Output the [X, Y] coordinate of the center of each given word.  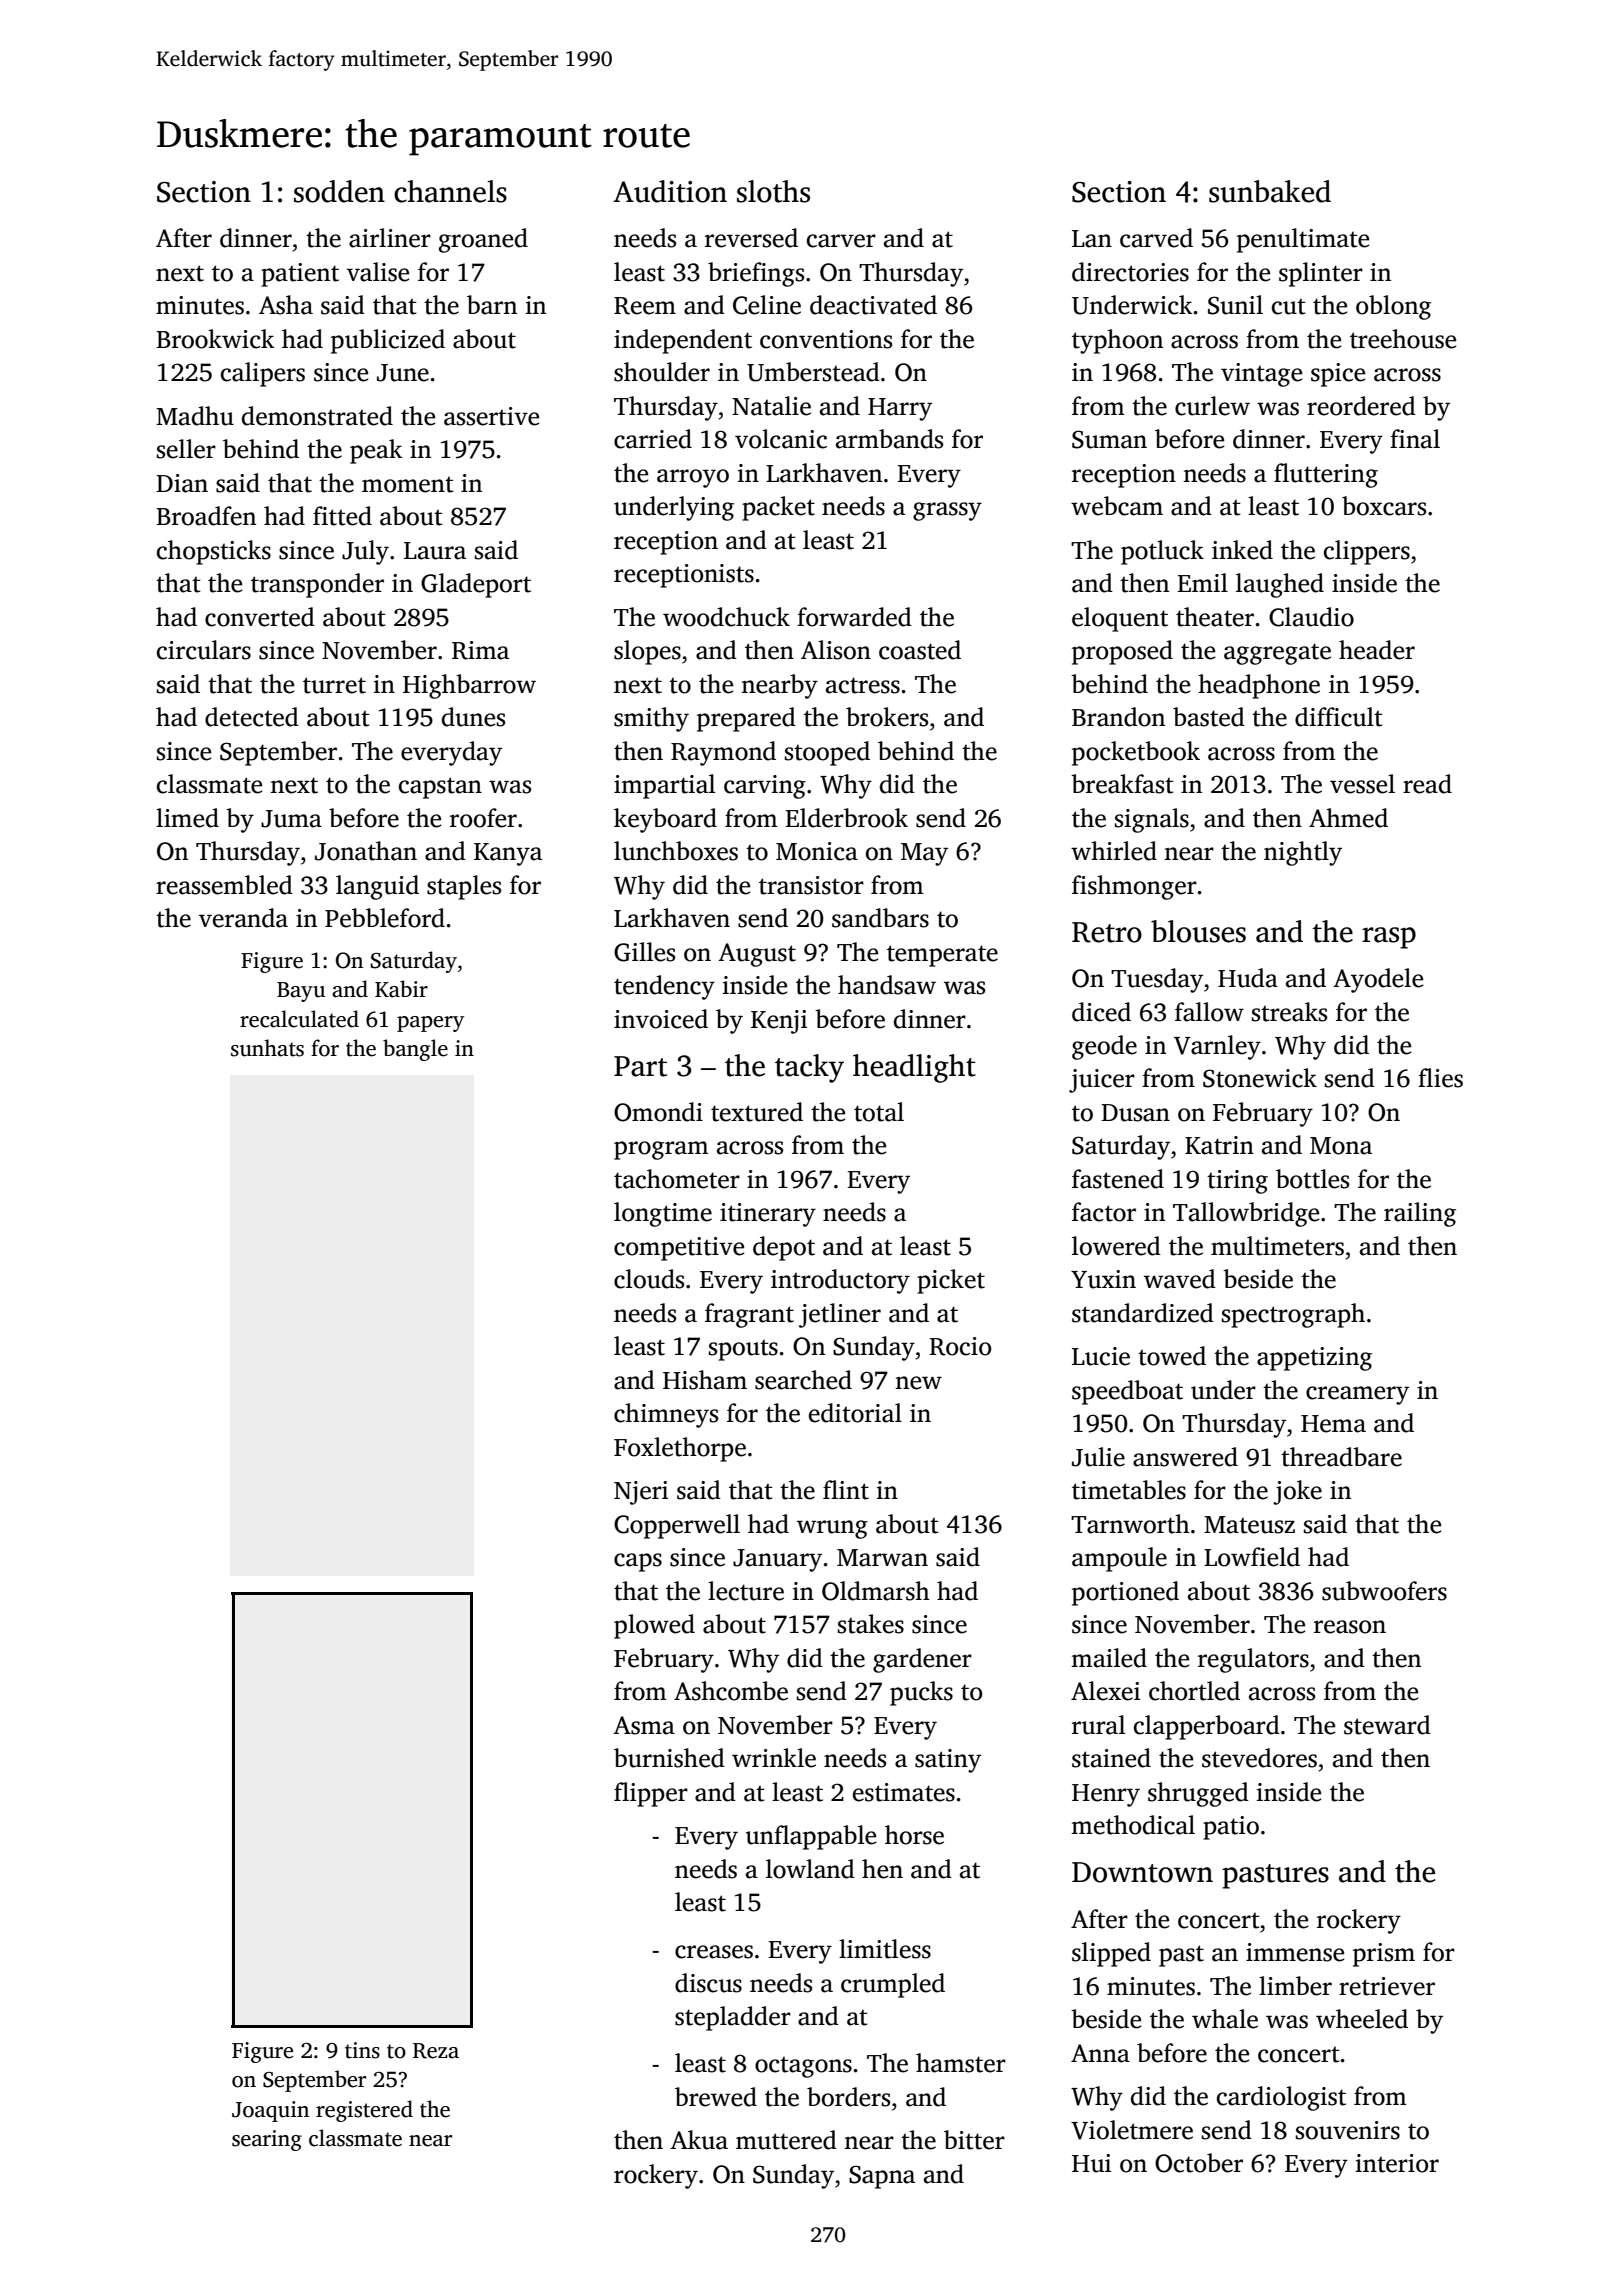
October [1199, 2163]
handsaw [887, 985]
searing [267, 2140]
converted [260, 617]
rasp [1389, 938]
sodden [339, 191]
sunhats [267, 1048]
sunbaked [1270, 191]
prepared [746, 719]
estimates [904, 1792]
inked [1242, 550]
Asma [644, 1725]
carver [841, 241]
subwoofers [1384, 1591]
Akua [699, 2140]
